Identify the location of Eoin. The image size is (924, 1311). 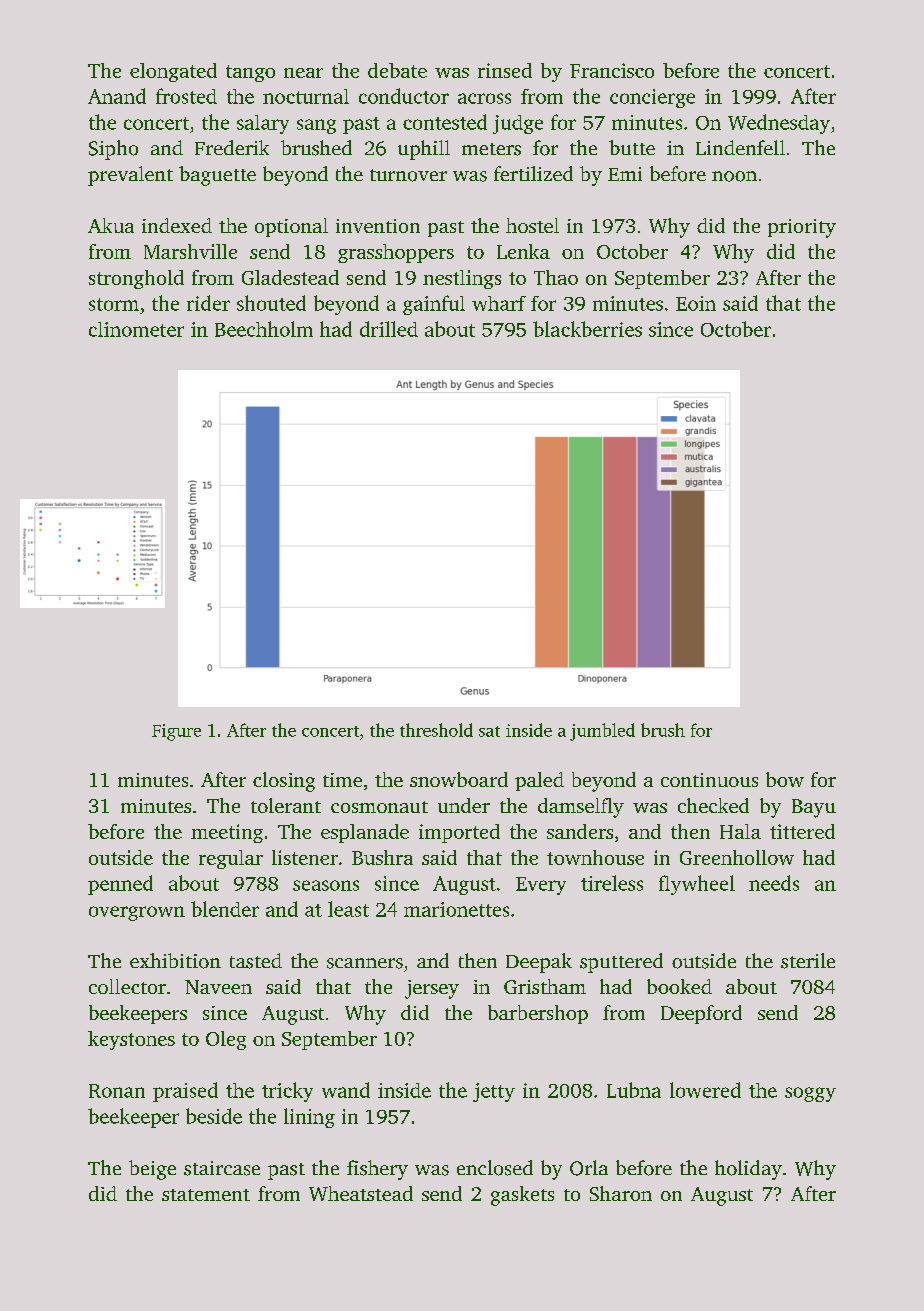
(696, 303).
